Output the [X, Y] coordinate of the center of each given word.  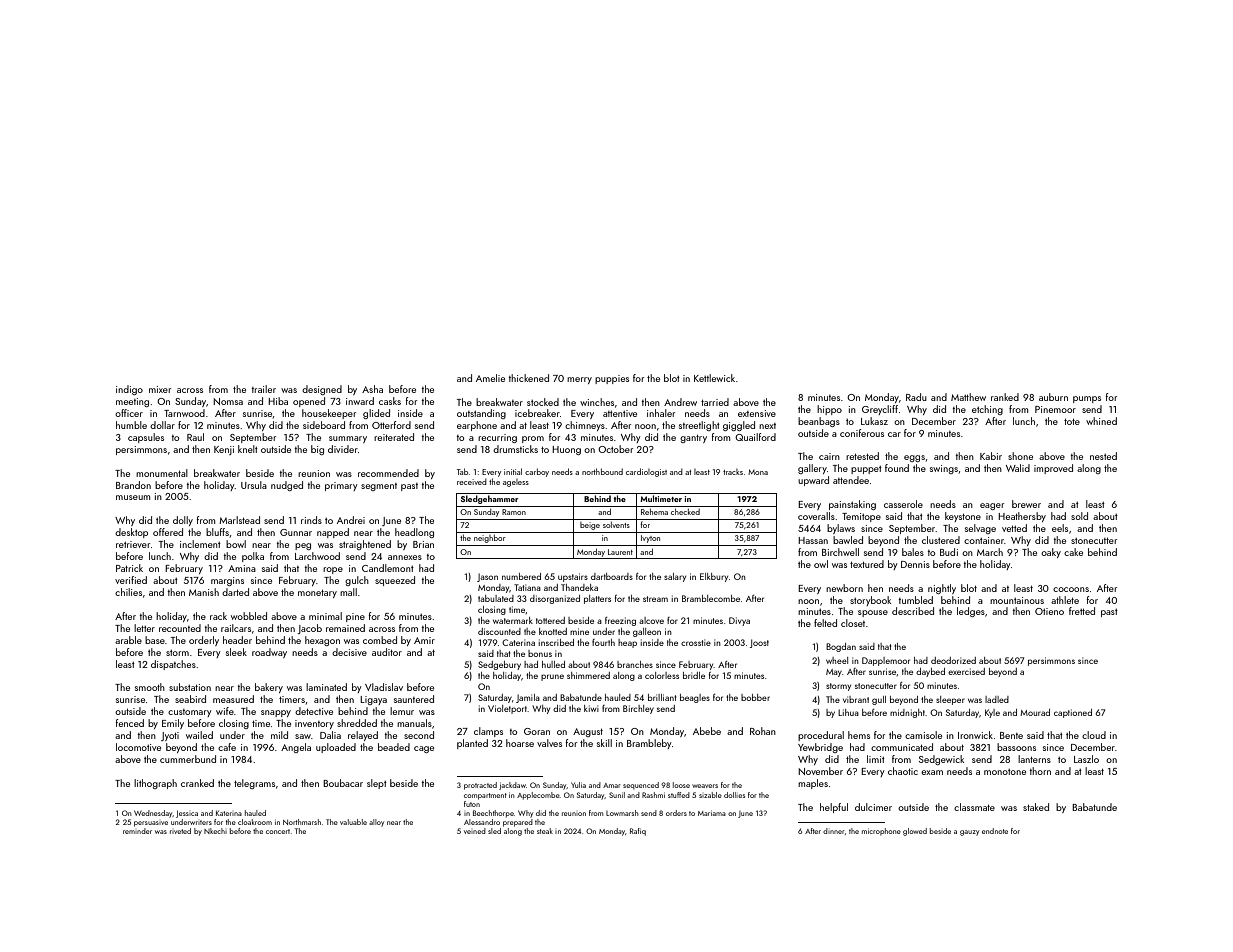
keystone [963, 517]
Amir [424, 640]
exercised [966, 671]
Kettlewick [714, 378]
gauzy [969, 833]
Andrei [351, 520]
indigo [129, 390]
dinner [834, 831]
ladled [997, 699]
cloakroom [255, 822]
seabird [190, 699]
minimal [325, 616]
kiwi [591, 708]
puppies [612, 379]
